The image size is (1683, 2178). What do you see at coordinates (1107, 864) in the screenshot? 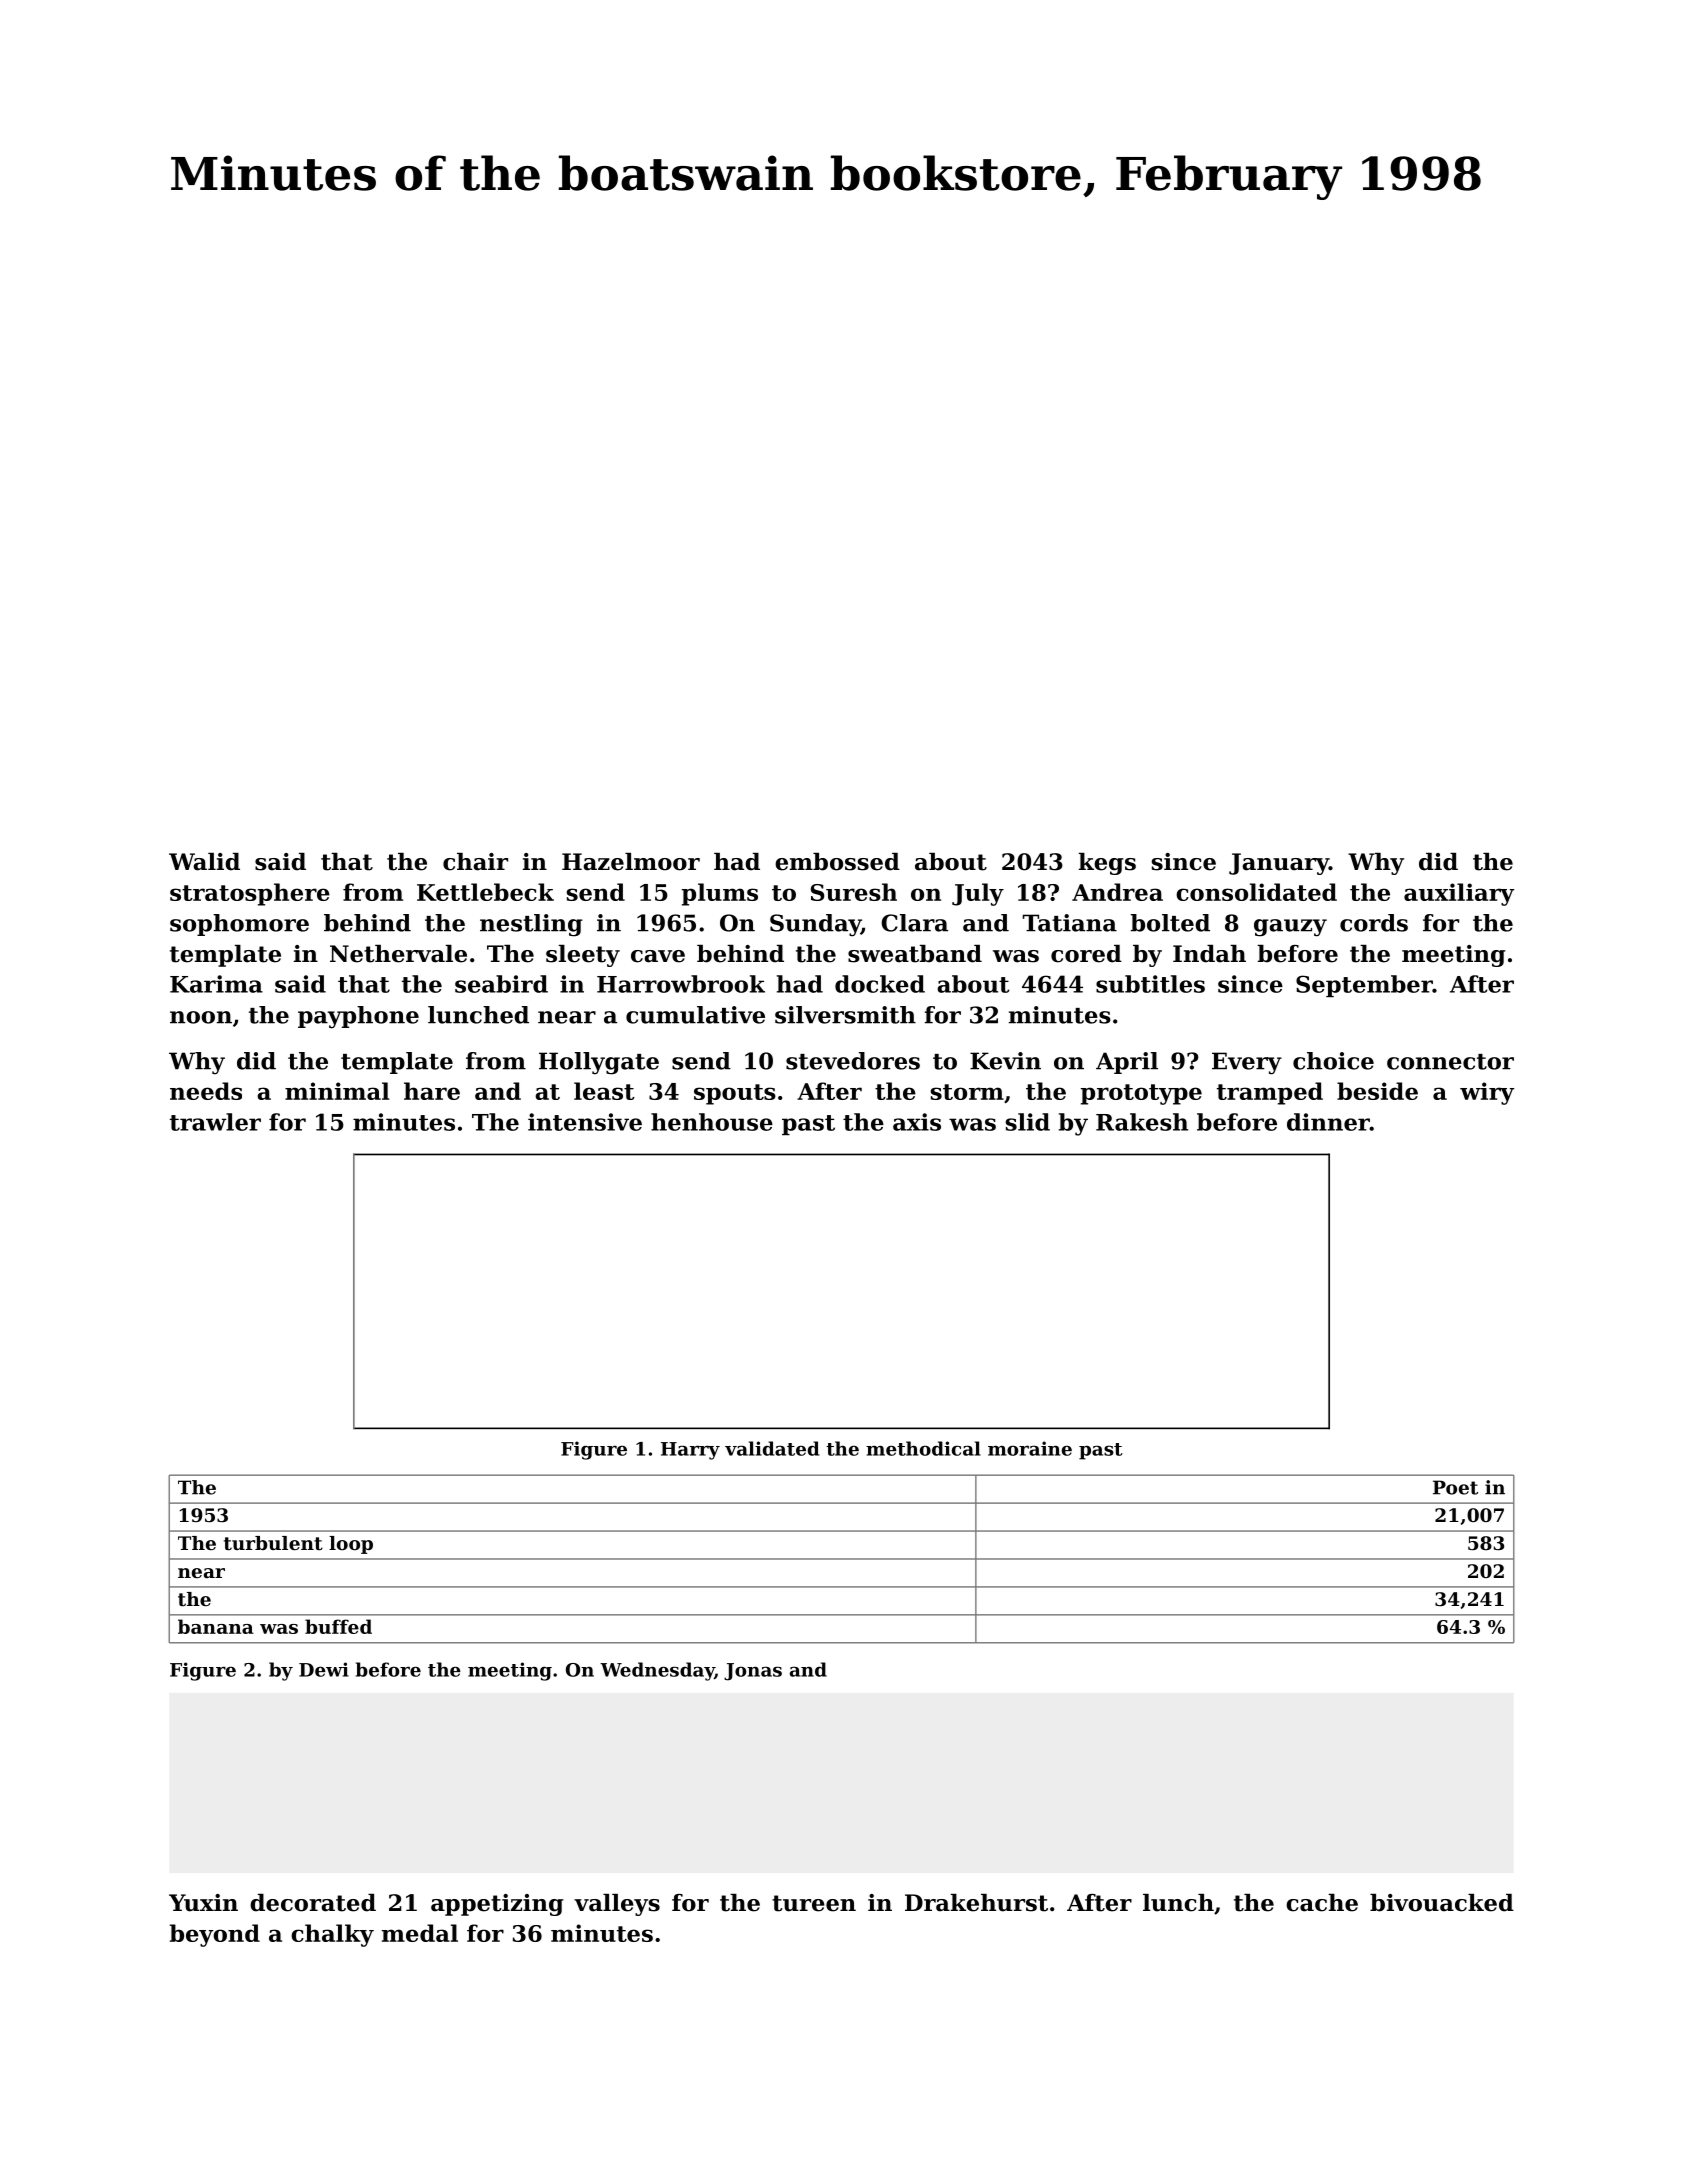
I see `kegs` at bounding box center [1107, 864].
